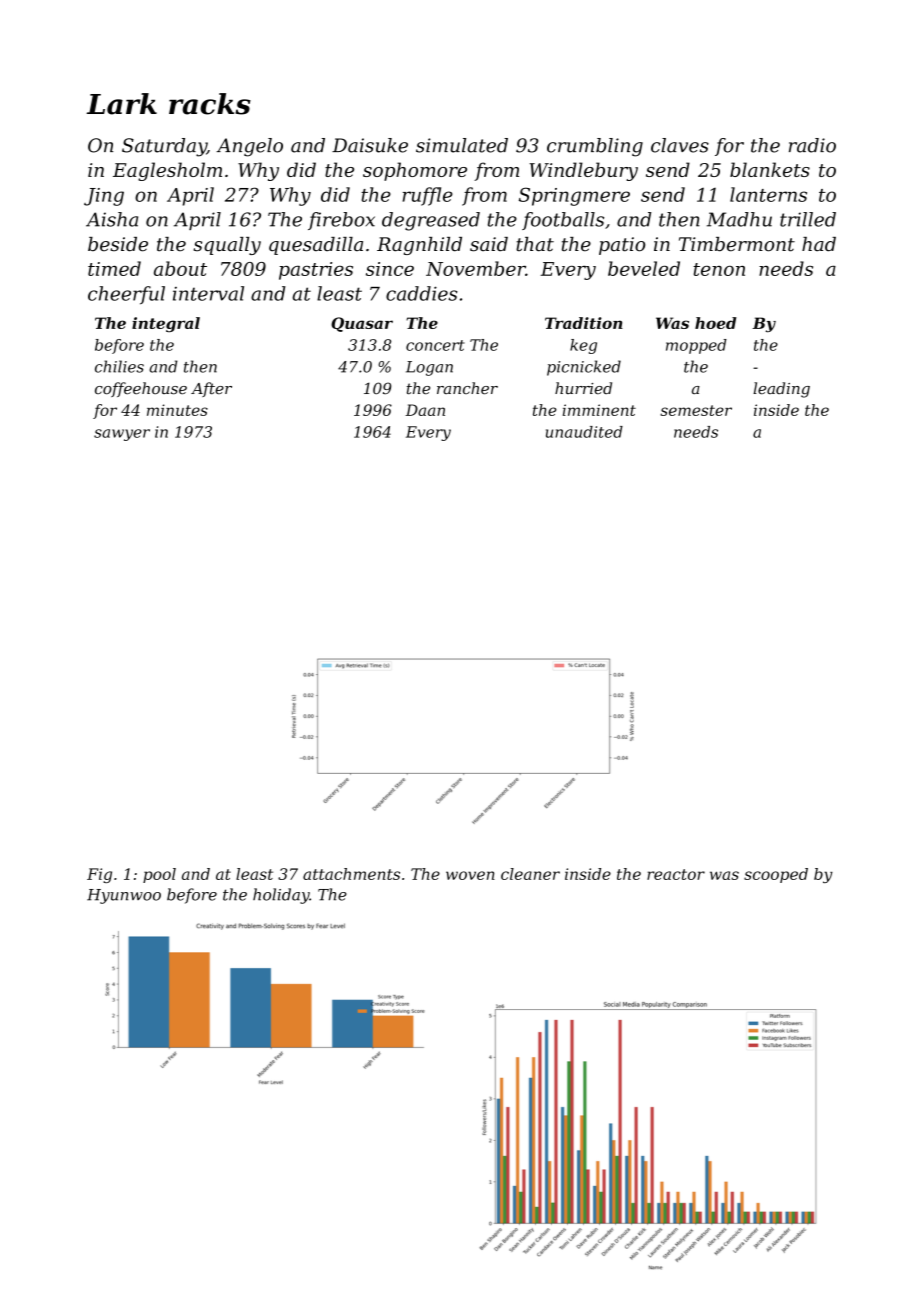  What do you see at coordinates (530, 874) in the image?
I see `cleaner` at bounding box center [530, 874].
